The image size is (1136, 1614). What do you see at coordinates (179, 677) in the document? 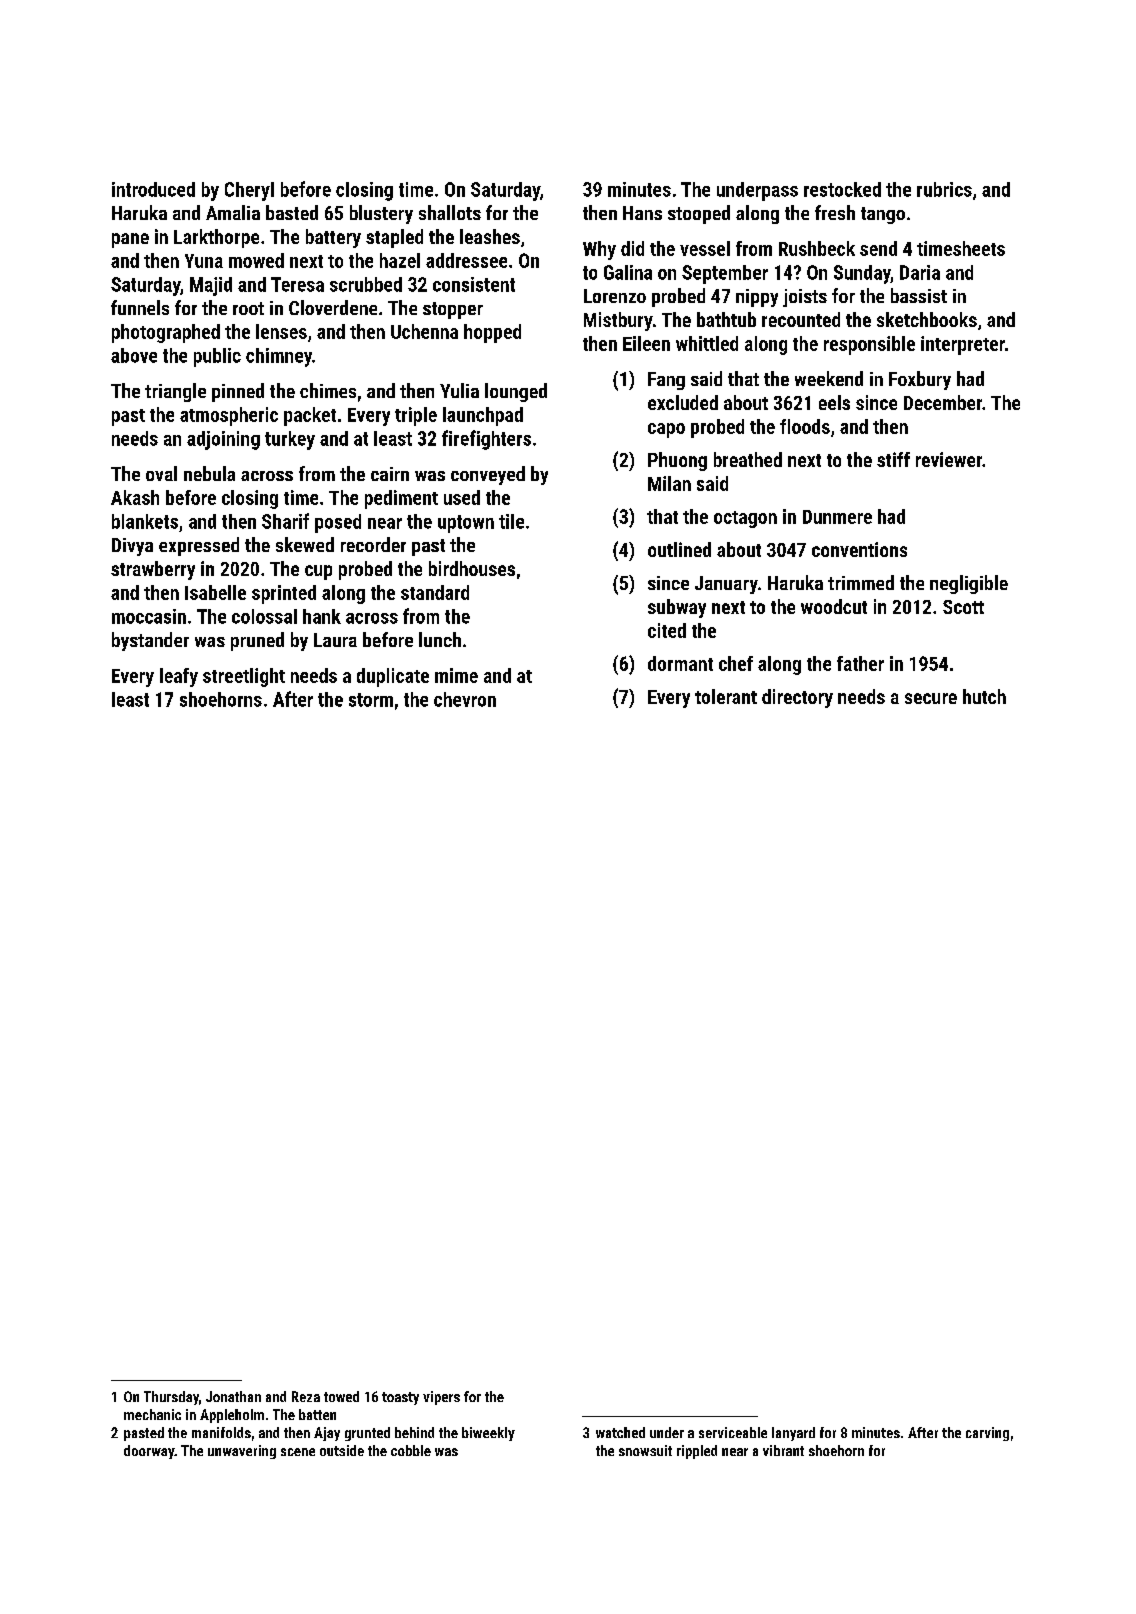
I see `leafy` at bounding box center [179, 677].
